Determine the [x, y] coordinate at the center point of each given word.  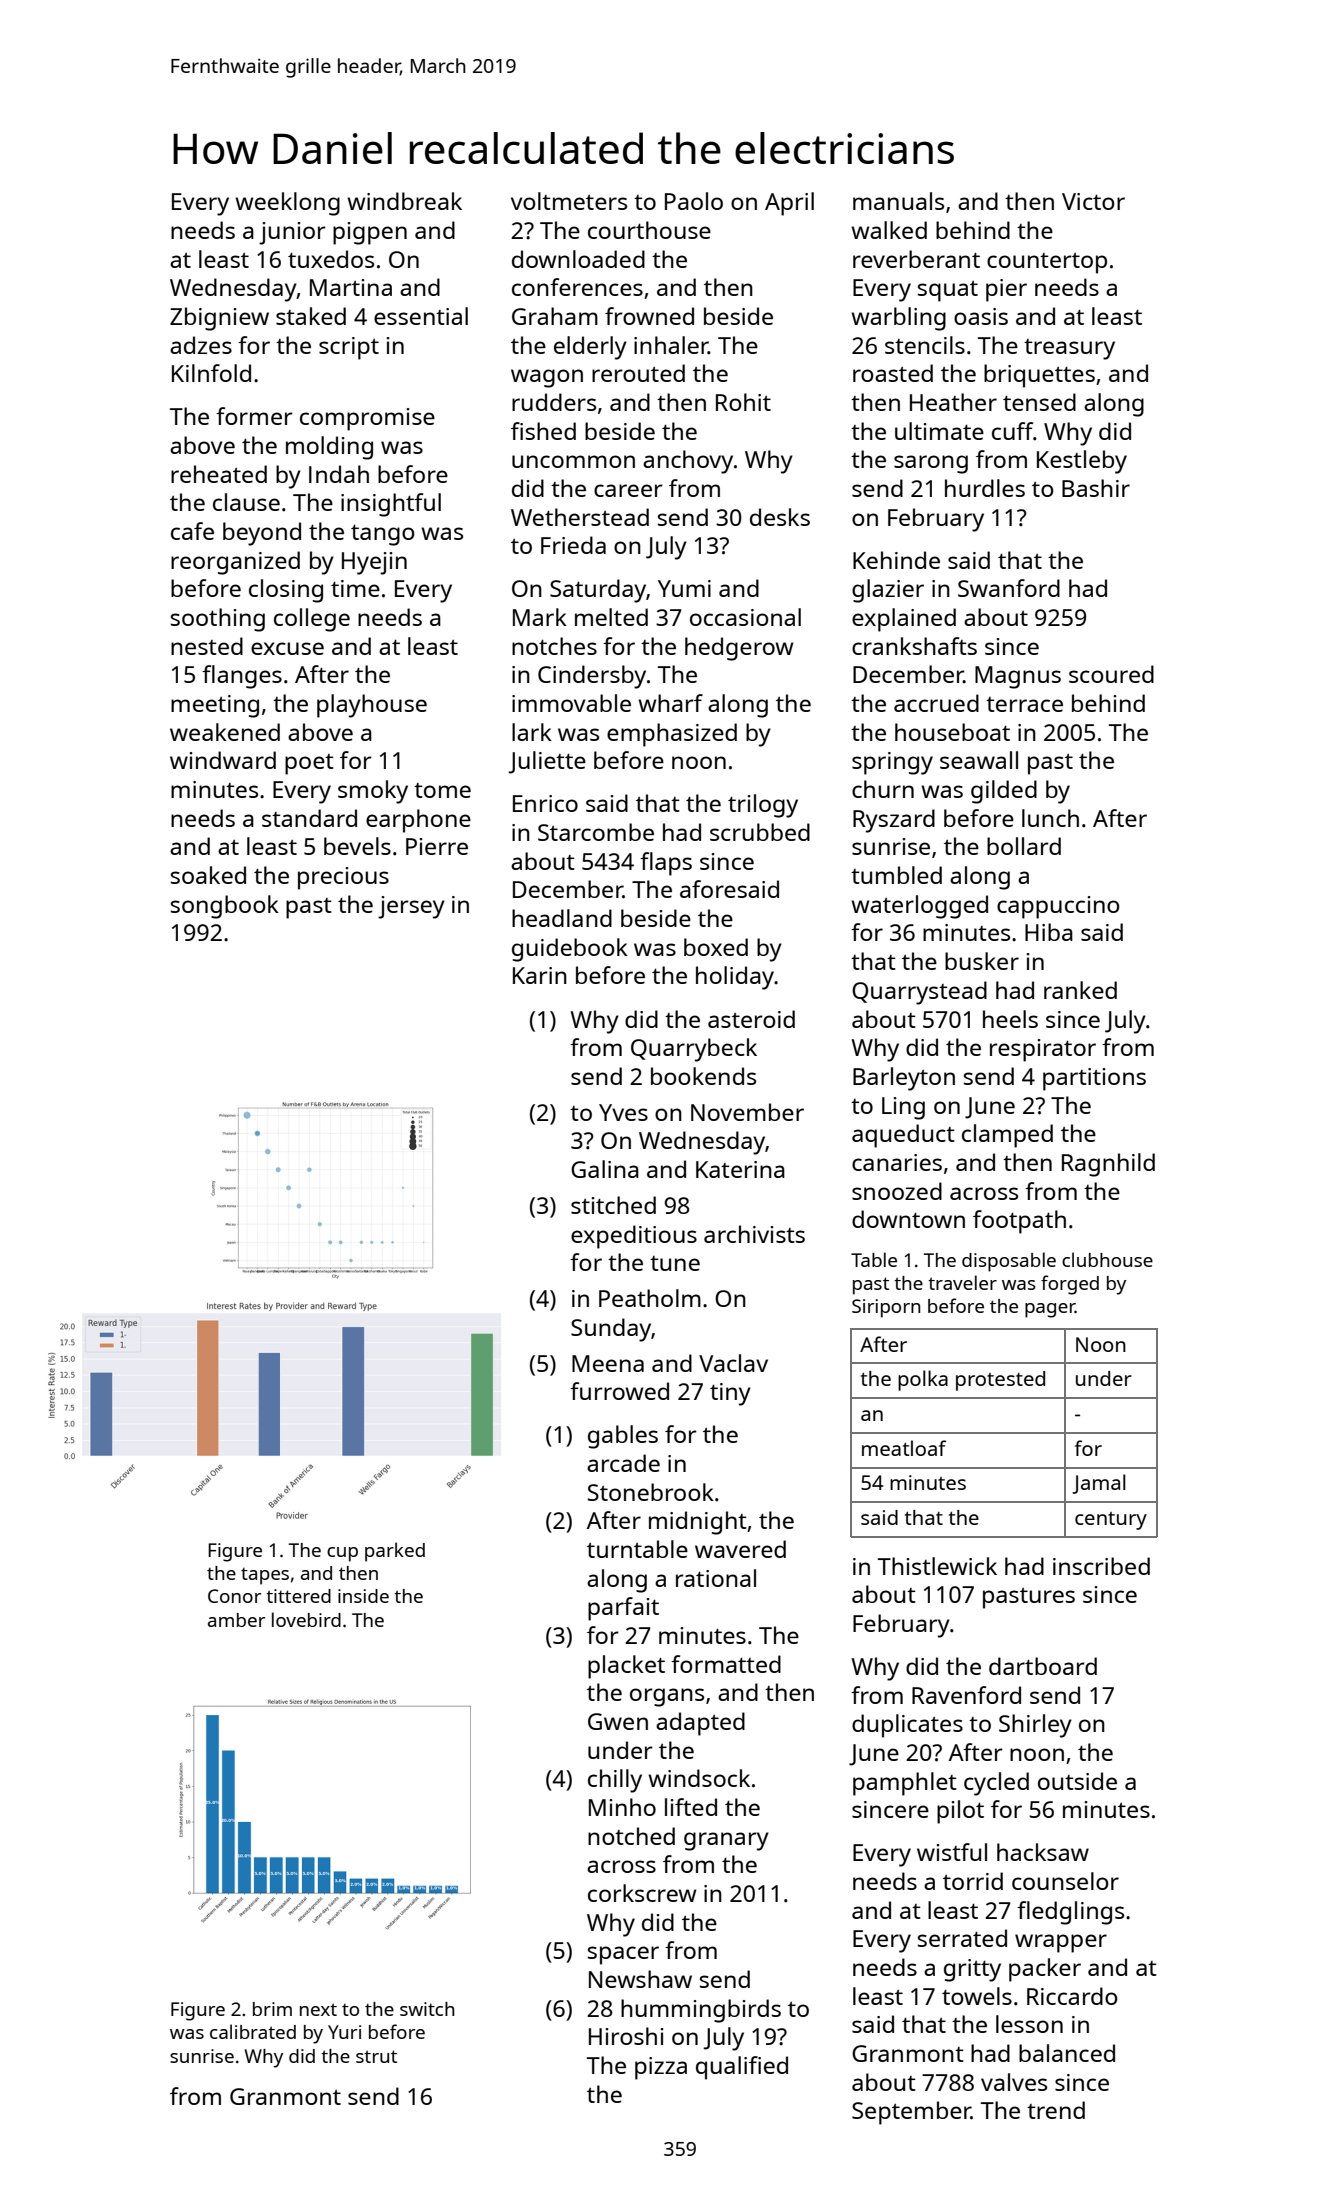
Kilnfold [211, 373]
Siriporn [886, 1308]
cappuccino [1058, 907]
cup [342, 1554]
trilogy [763, 806]
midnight [698, 1523]
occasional [745, 617]
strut [376, 2056]
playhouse [372, 706]
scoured [1111, 674]
